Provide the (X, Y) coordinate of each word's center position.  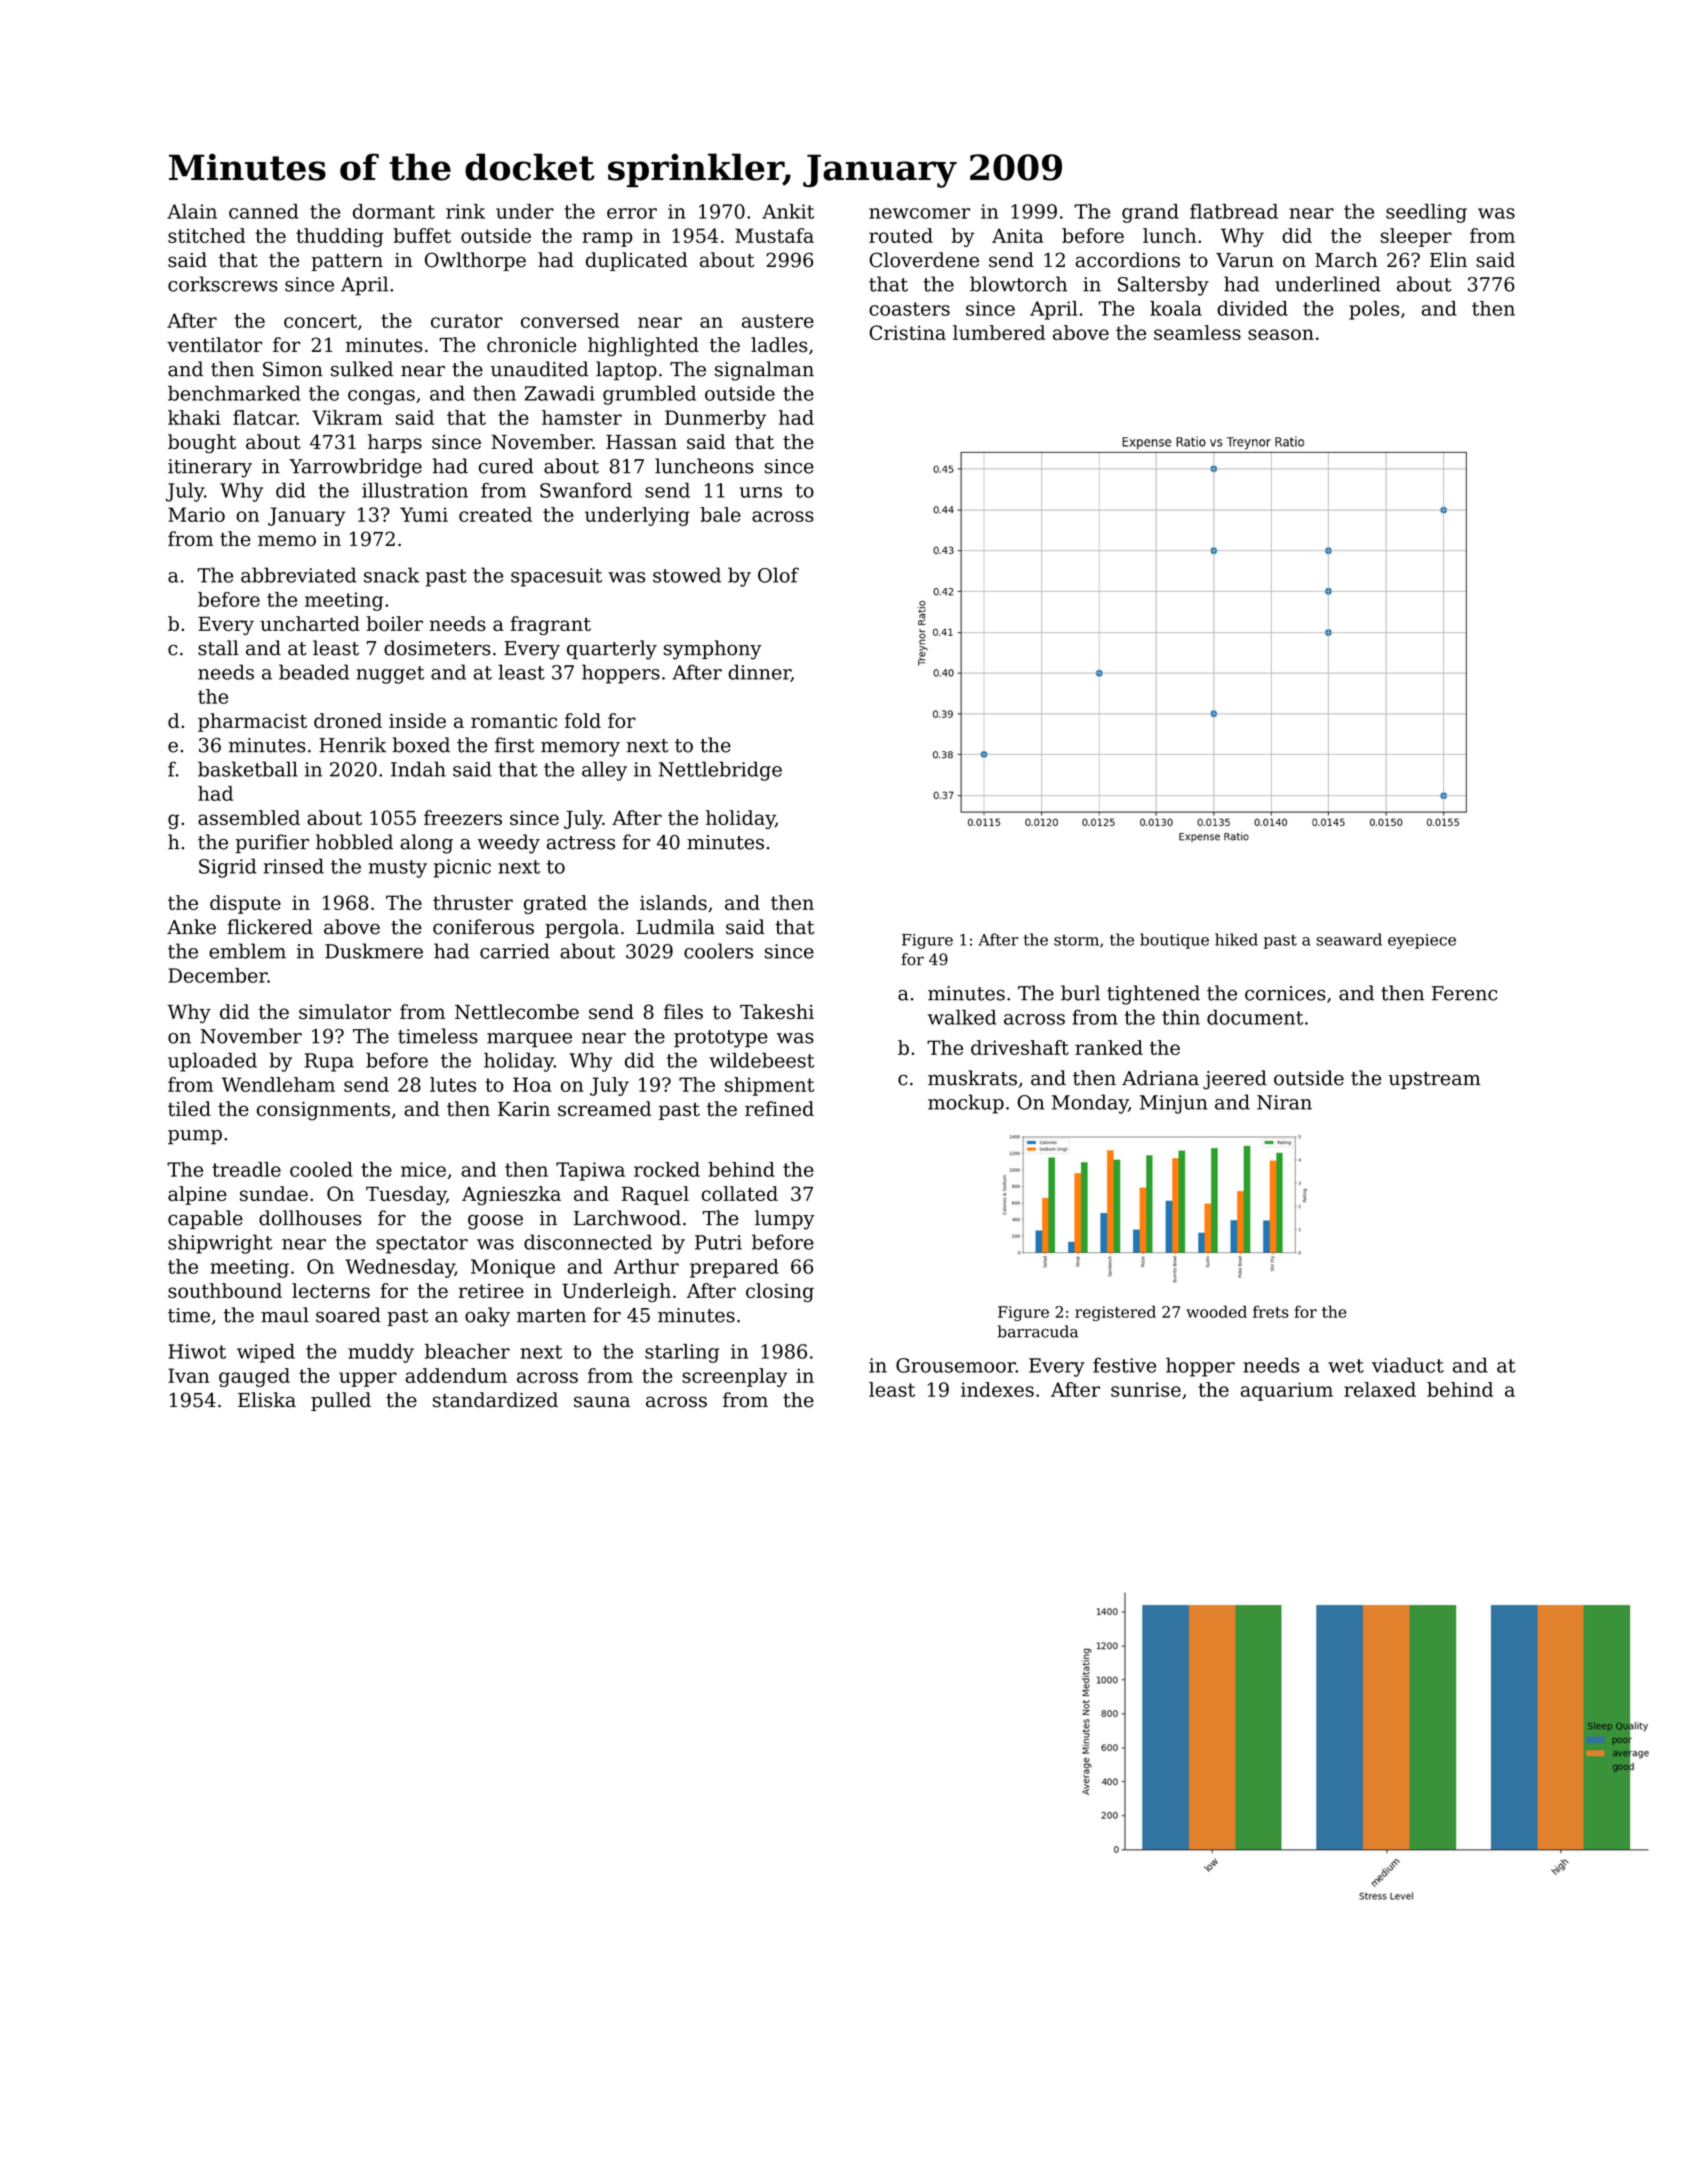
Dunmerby (715, 419)
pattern (347, 262)
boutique (1174, 941)
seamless (1197, 332)
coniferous (483, 927)
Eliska (267, 1400)
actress (581, 843)
